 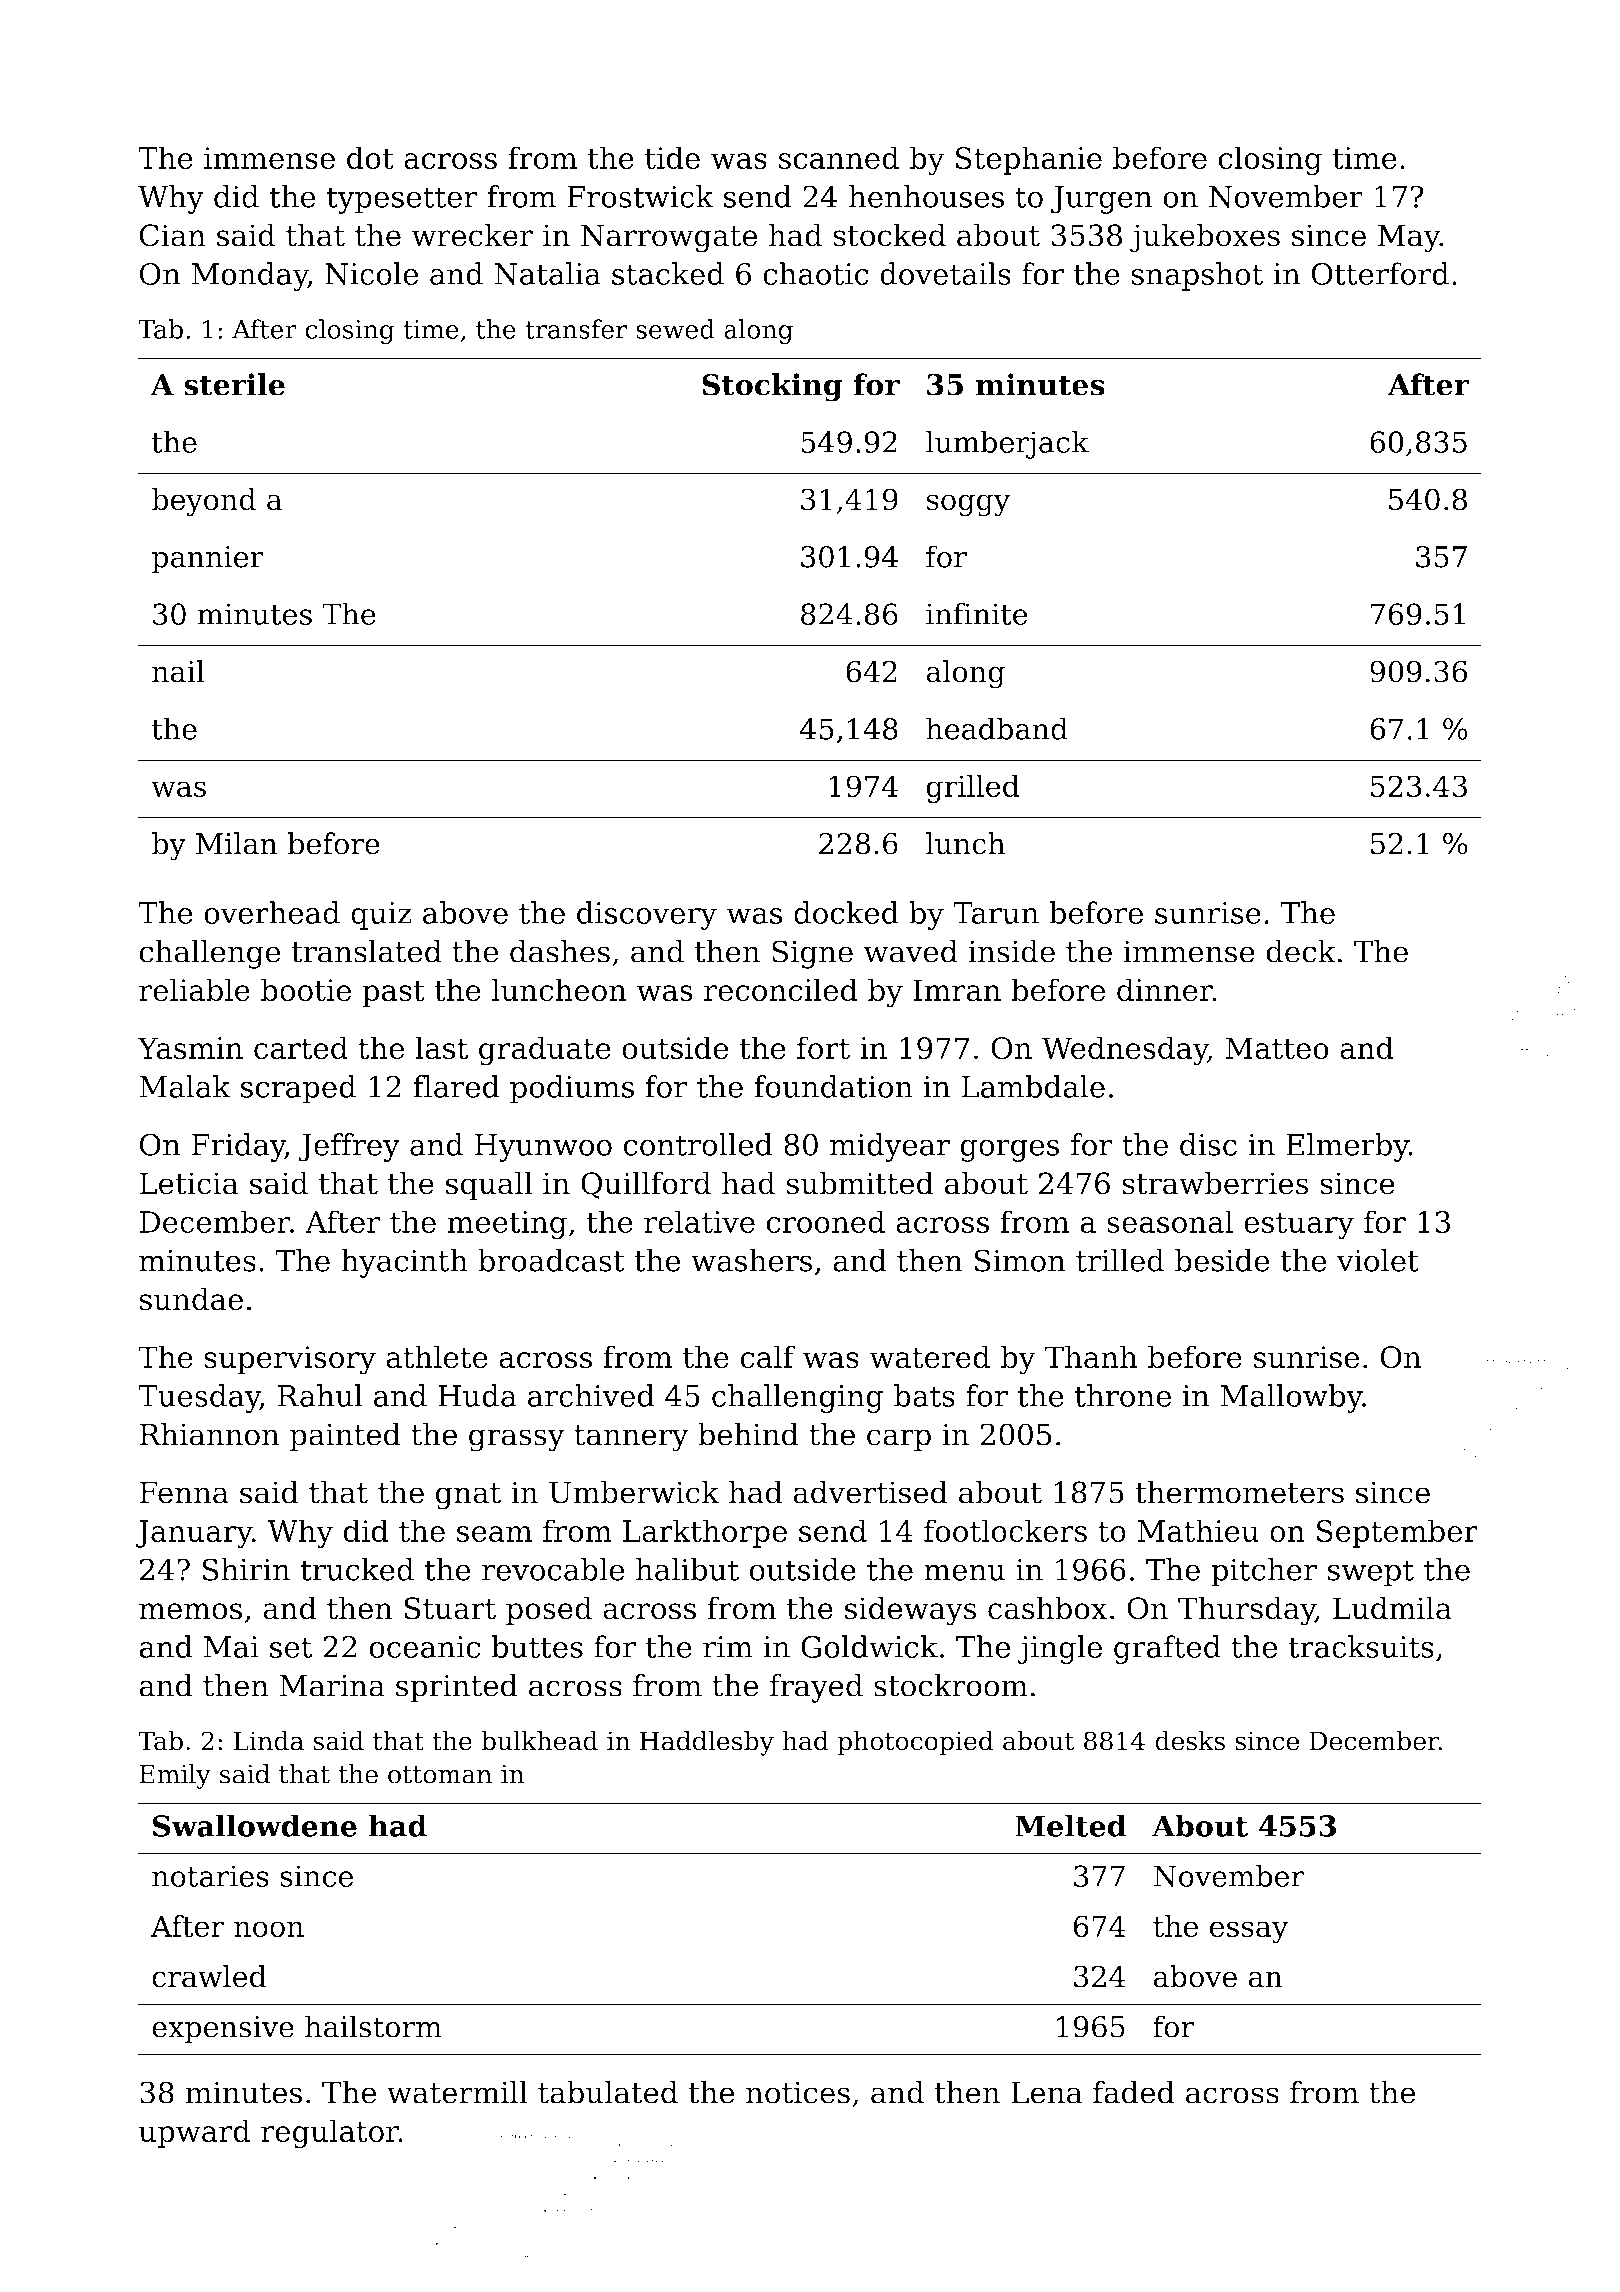 What do you see at coordinates (576, 329) in the screenshot?
I see `transfer` at bounding box center [576, 329].
